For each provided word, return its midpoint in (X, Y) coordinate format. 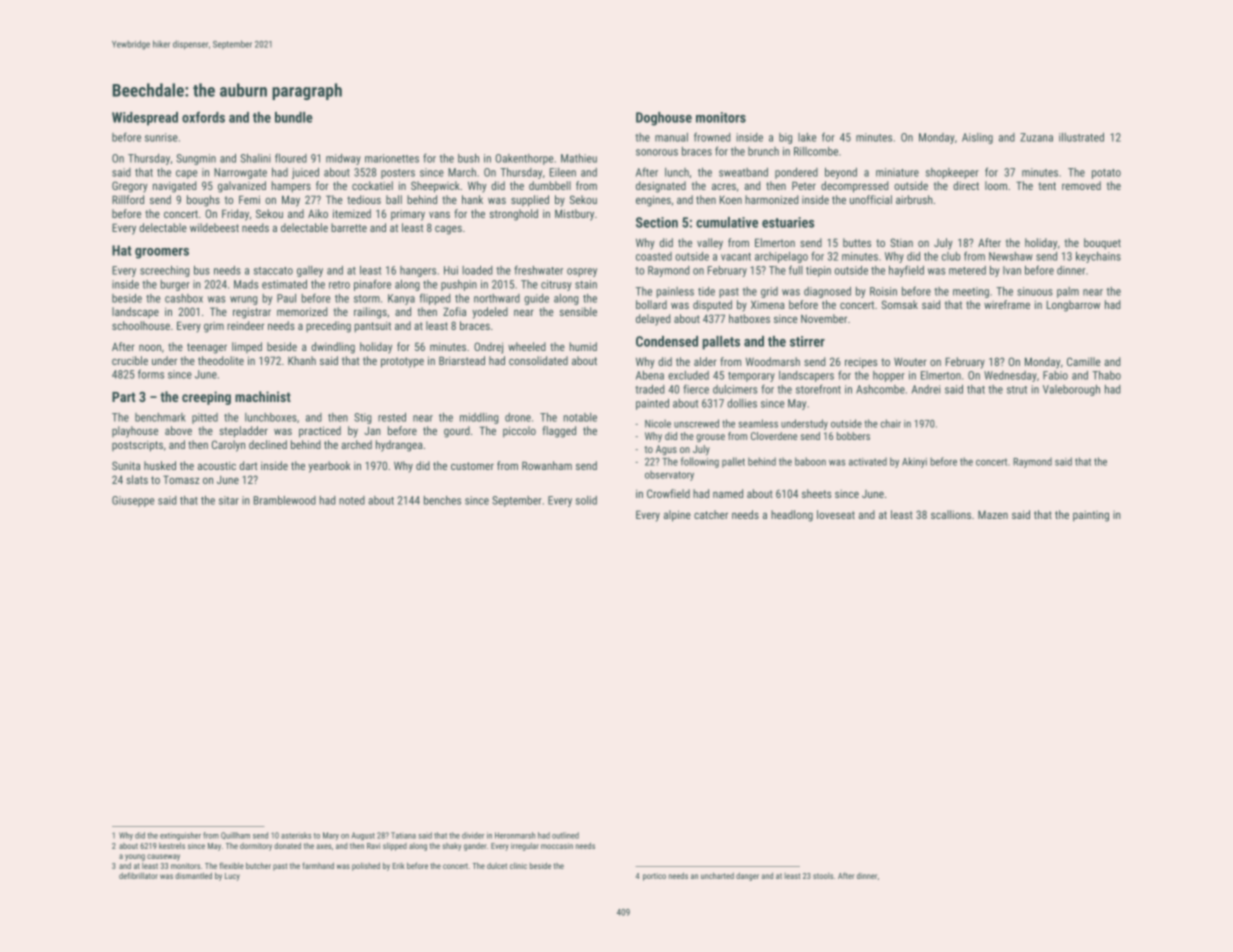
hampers (291, 187)
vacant (736, 257)
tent (1047, 186)
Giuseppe (133, 501)
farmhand (318, 865)
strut (1017, 390)
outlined (565, 835)
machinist (263, 396)
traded (650, 389)
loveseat (836, 514)
